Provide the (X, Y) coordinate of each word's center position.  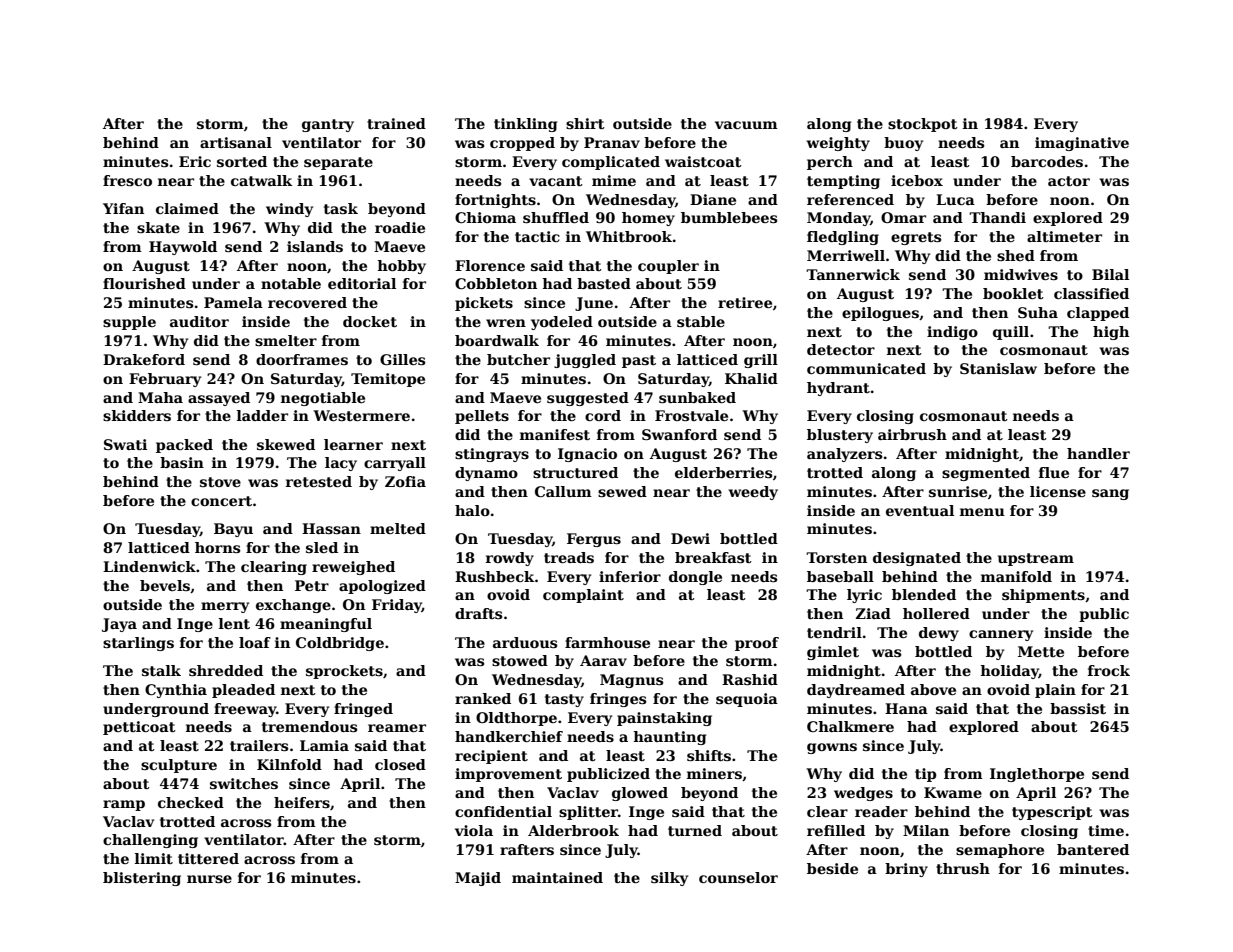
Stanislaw (998, 368)
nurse (209, 879)
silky (669, 879)
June (594, 304)
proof (757, 644)
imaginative (1082, 144)
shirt (585, 123)
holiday (1009, 672)
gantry (328, 125)
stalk (161, 670)
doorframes (302, 359)
